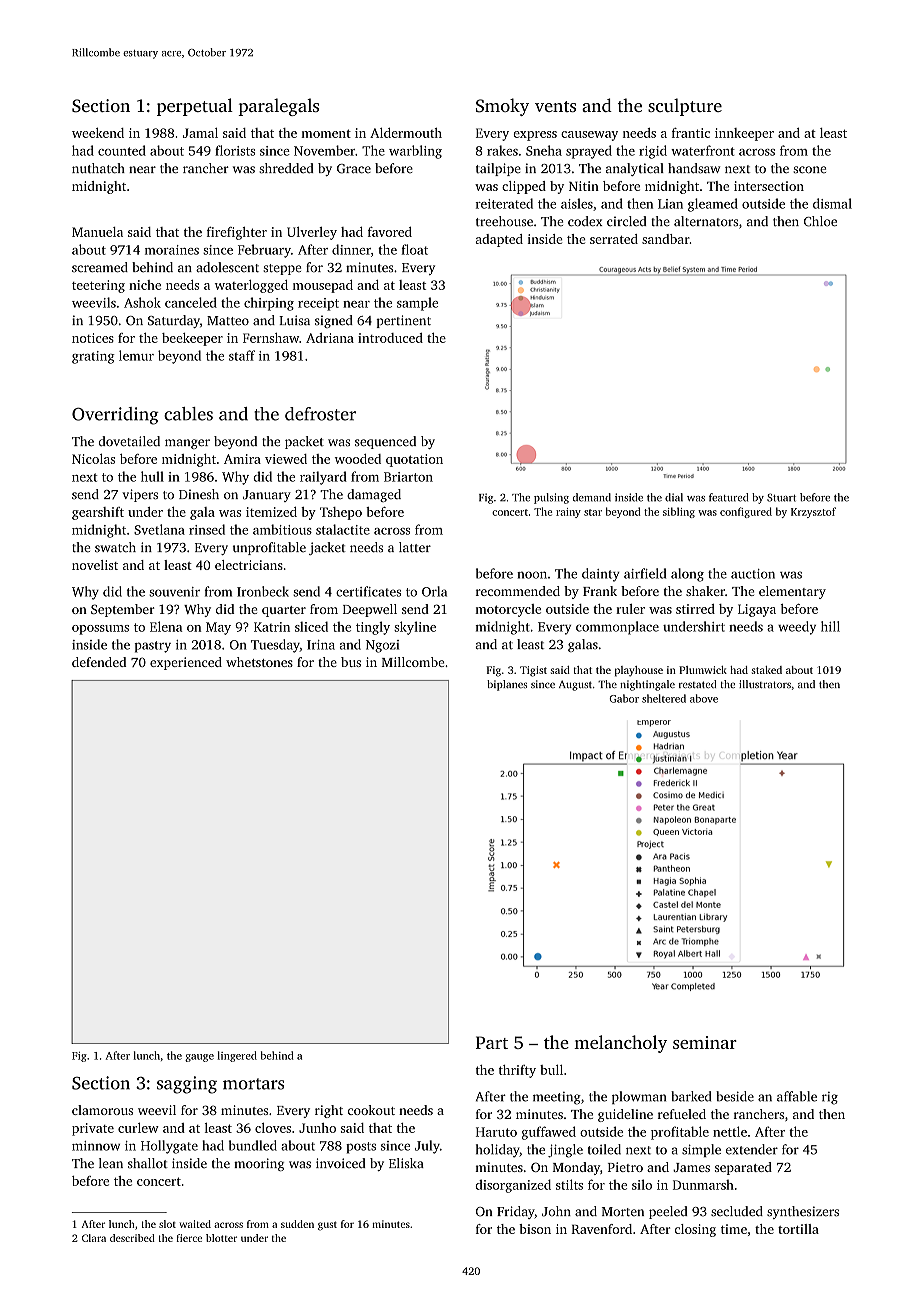 Image resolution: width=924 pixels, height=1308 pixels. What do you see at coordinates (195, 107) in the document?
I see `perpetual` at bounding box center [195, 107].
